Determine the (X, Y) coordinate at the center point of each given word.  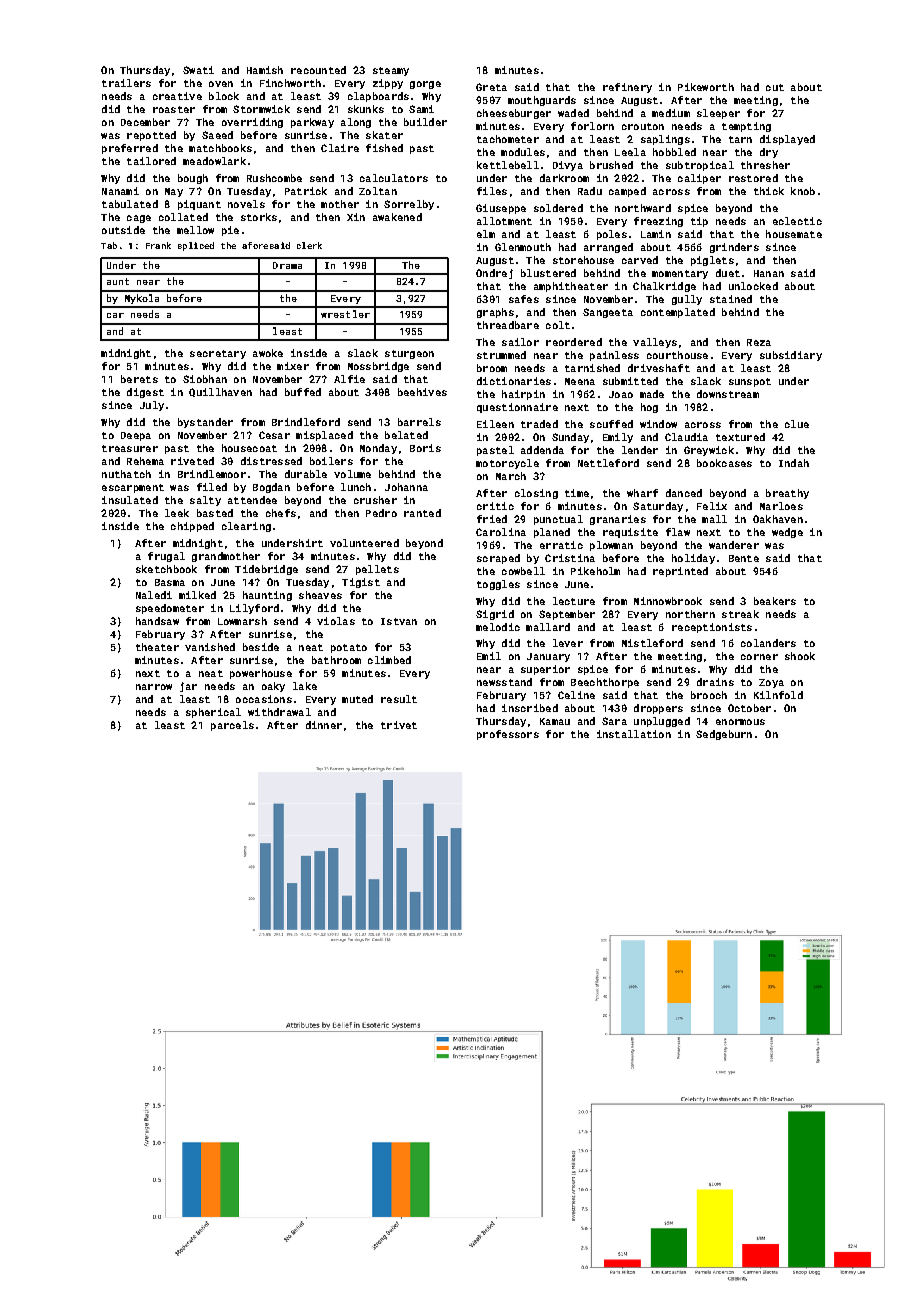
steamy (391, 71)
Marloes (781, 506)
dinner (324, 725)
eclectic (797, 221)
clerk (309, 245)
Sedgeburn (724, 735)
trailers (126, 83)
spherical (213, 713)
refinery (627, 88)
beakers (775, 601)
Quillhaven (220, 392)
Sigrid (495, 615)
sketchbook (166, 569)
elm (486, 234)
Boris (425, 448)
